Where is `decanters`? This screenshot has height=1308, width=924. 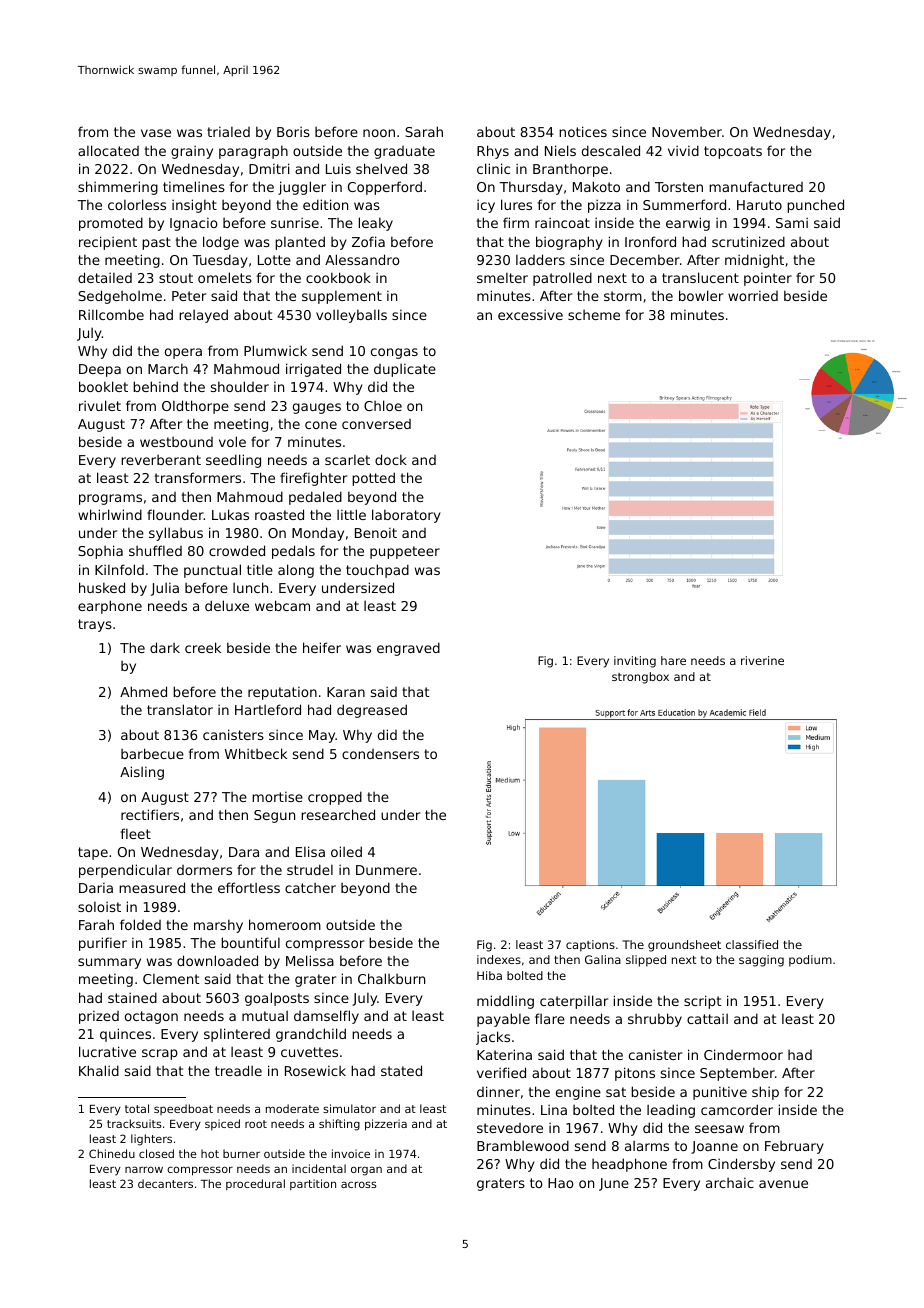
decanters is located at coordinates (165, 1183).
